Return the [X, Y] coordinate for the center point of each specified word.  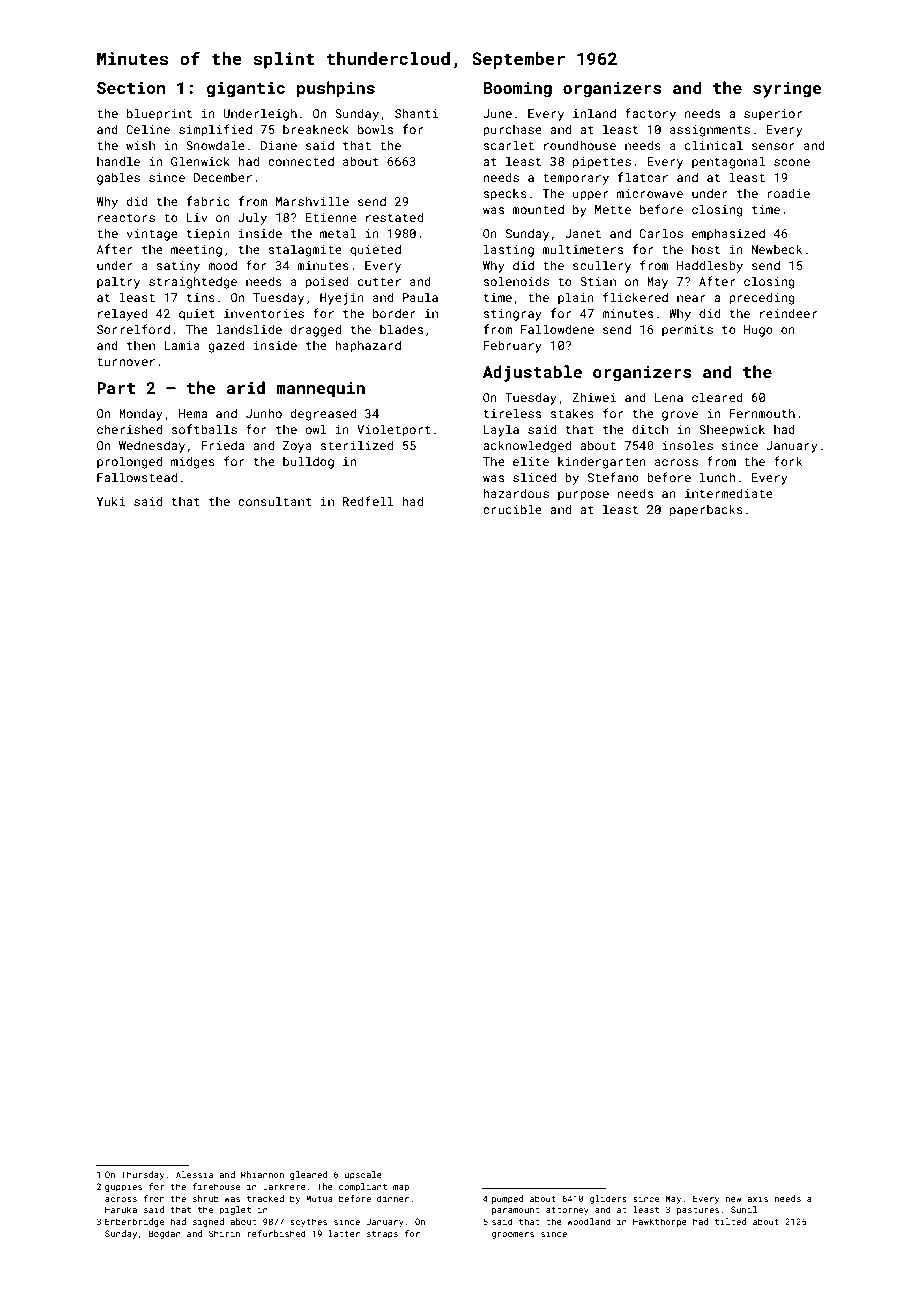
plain [576, 298]
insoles [687, 445]
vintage [152, 235]
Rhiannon [262, 1174]
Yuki [111, 501]
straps [382, 1235]
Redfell [368, 501]
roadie [788, 193]
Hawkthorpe [660, 1222]
